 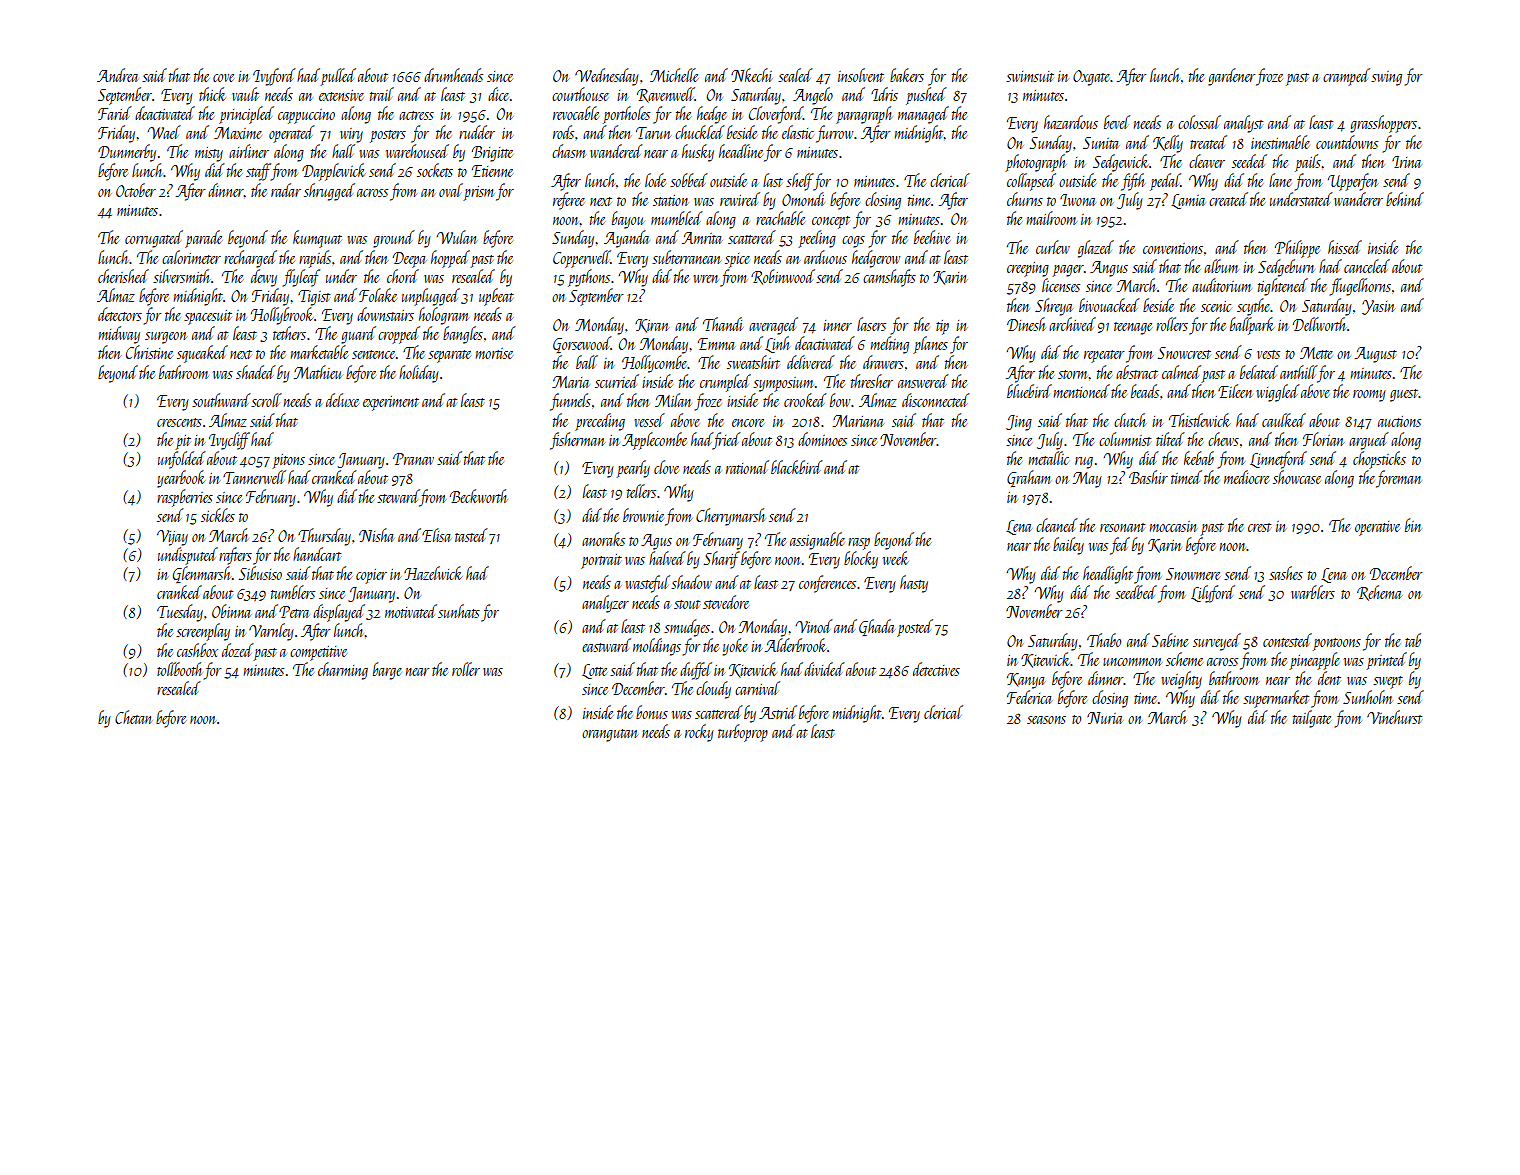 What do you see at coordinates (1133, 328) in the page?
I see `teenage` at bounding box center [1133, 328].
